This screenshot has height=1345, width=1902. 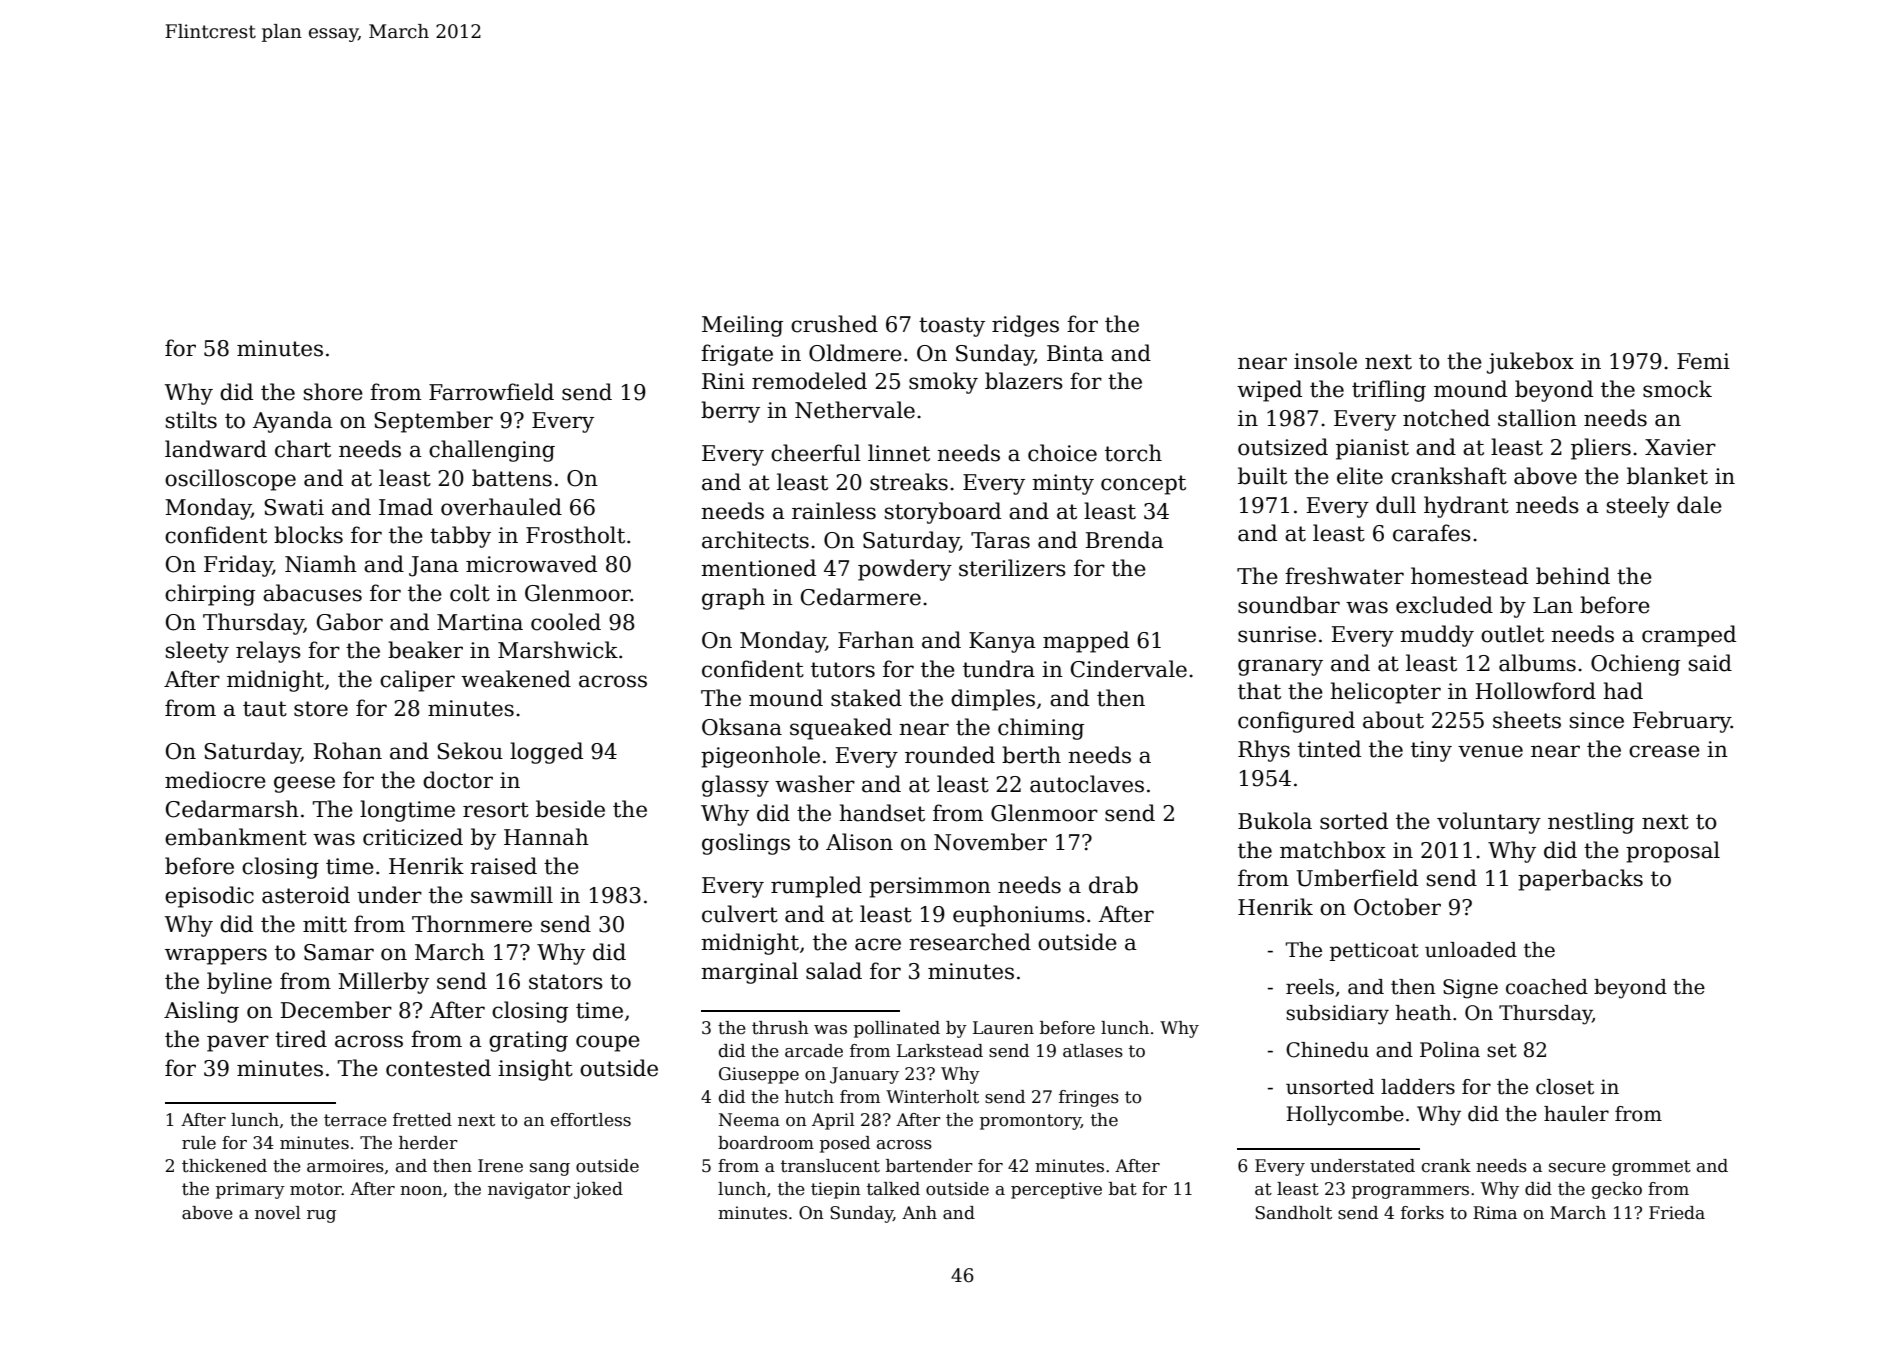 What do you see at coordinates (529, 1190) in the screenshot?
I see `navigator` at bounding box center [529, 1190].
